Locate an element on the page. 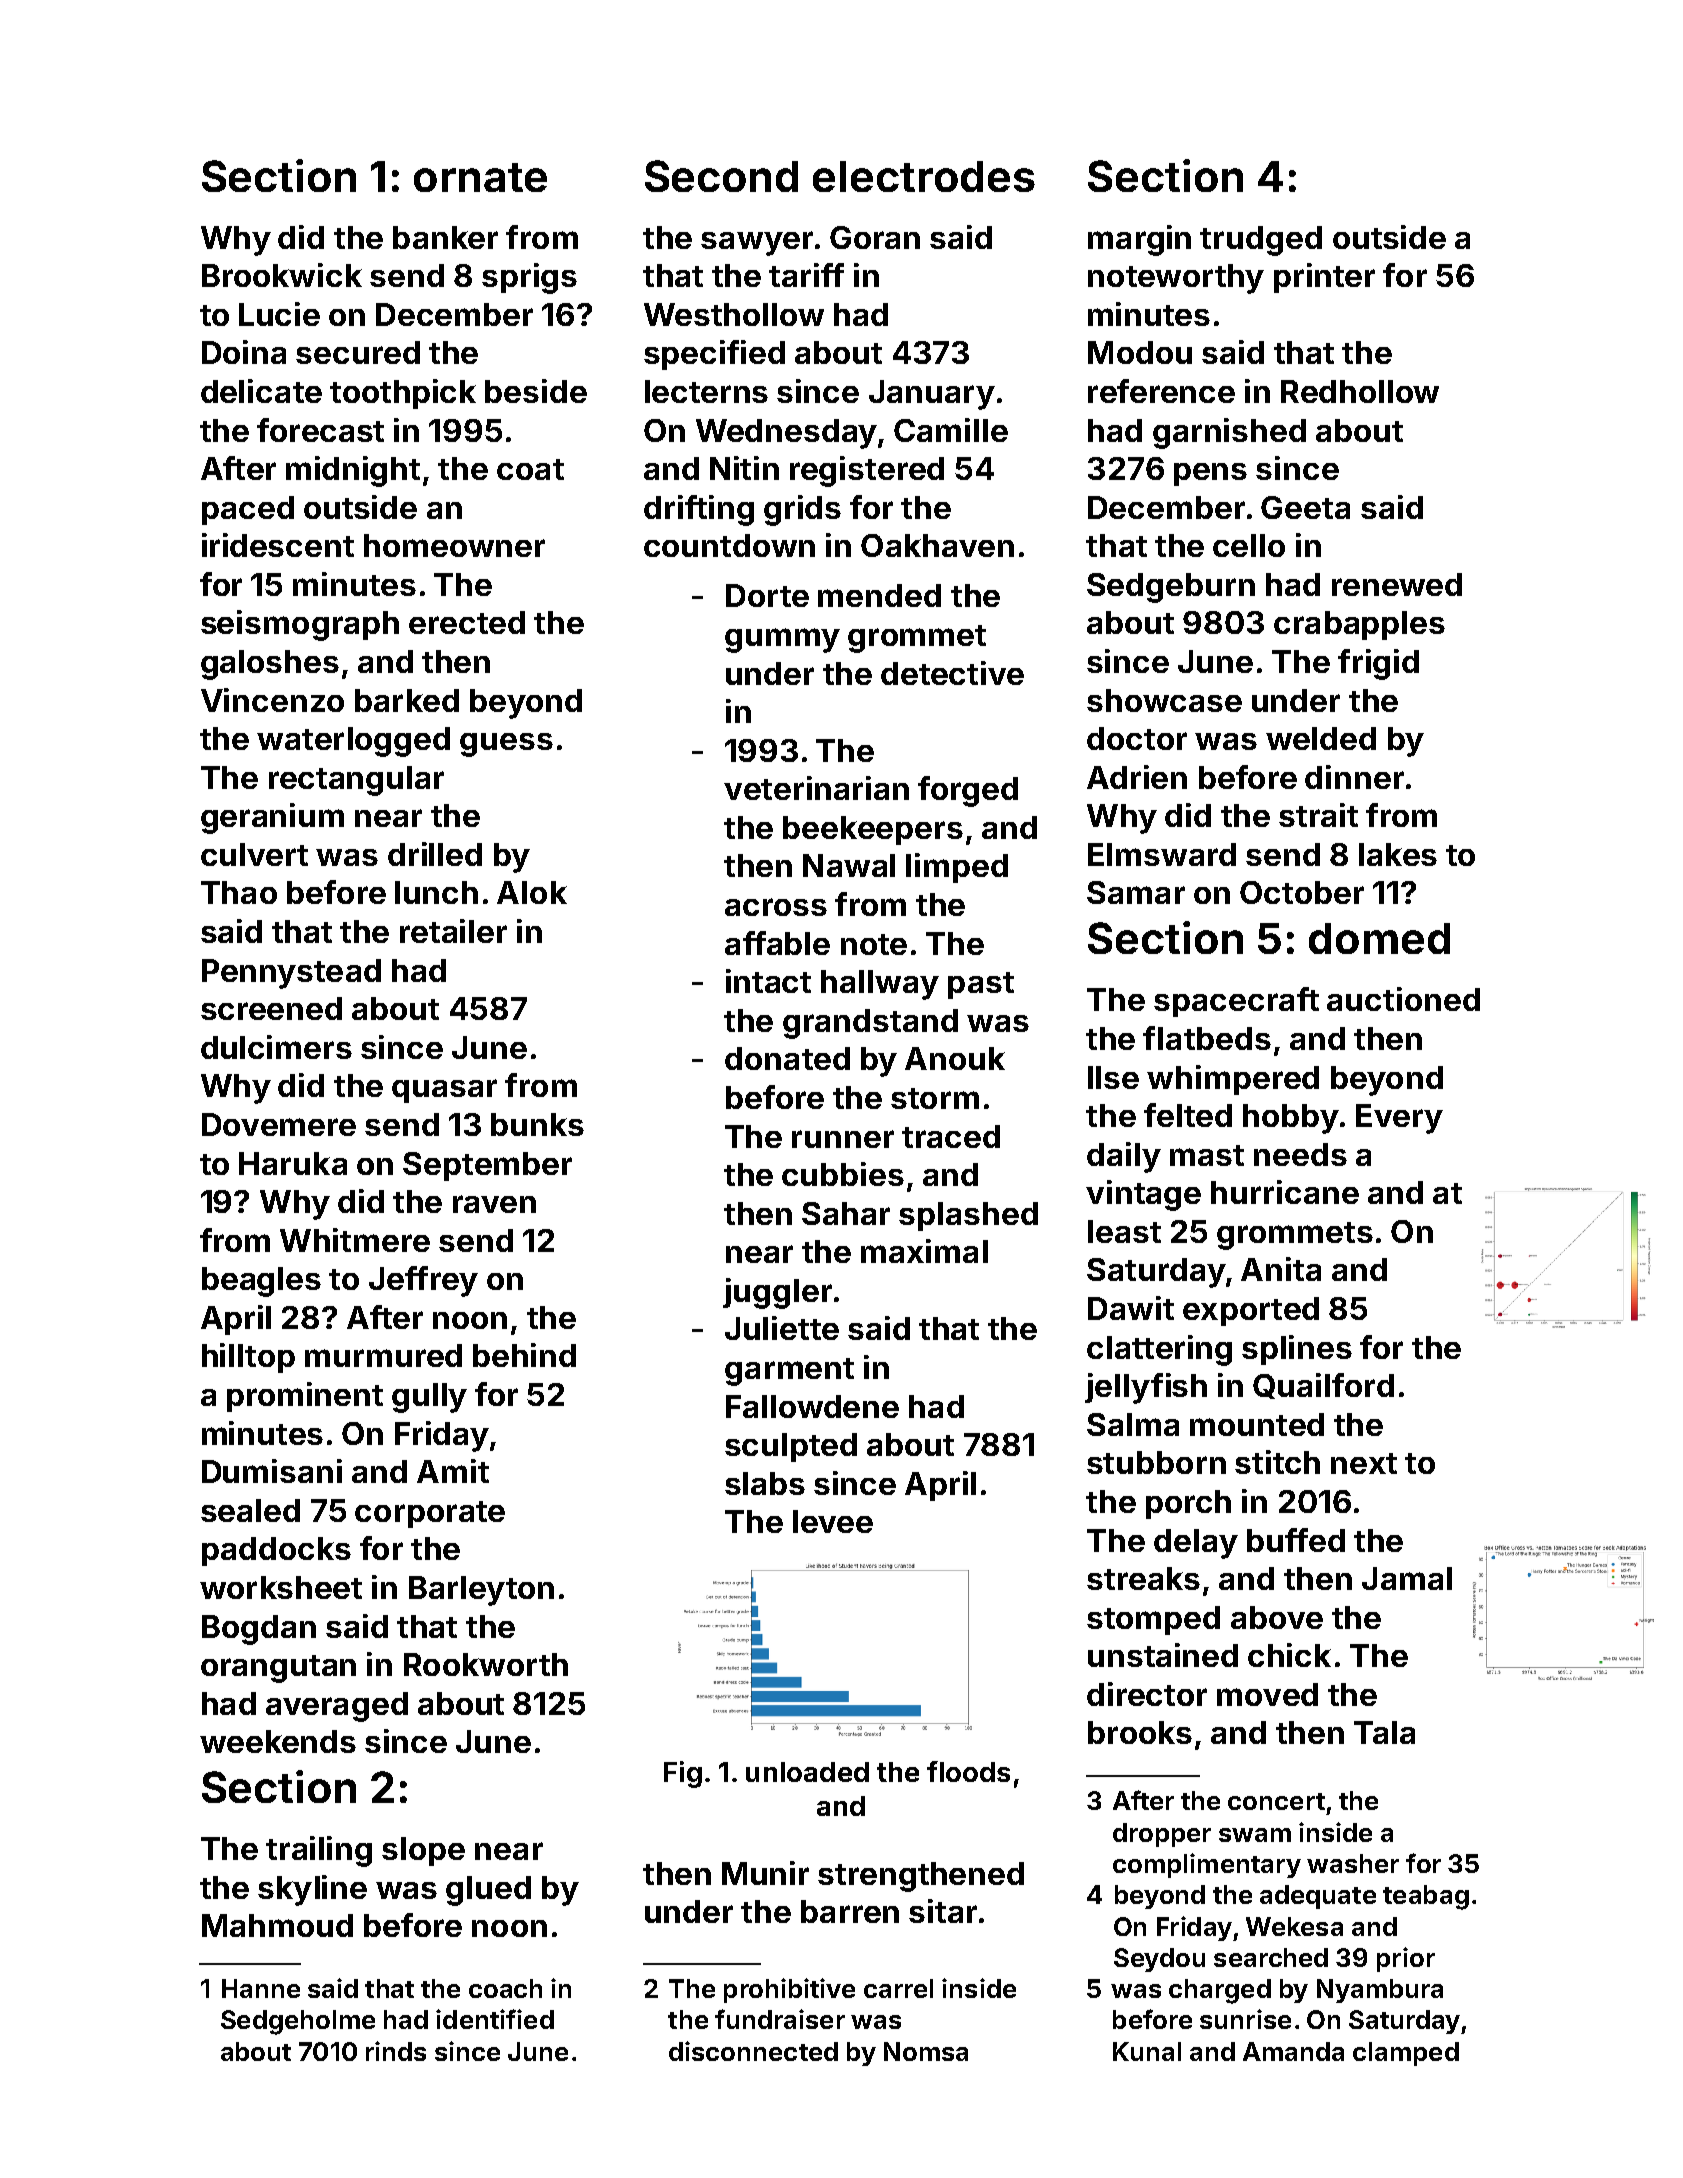  rinds is located at coordinates (396, 2051).
